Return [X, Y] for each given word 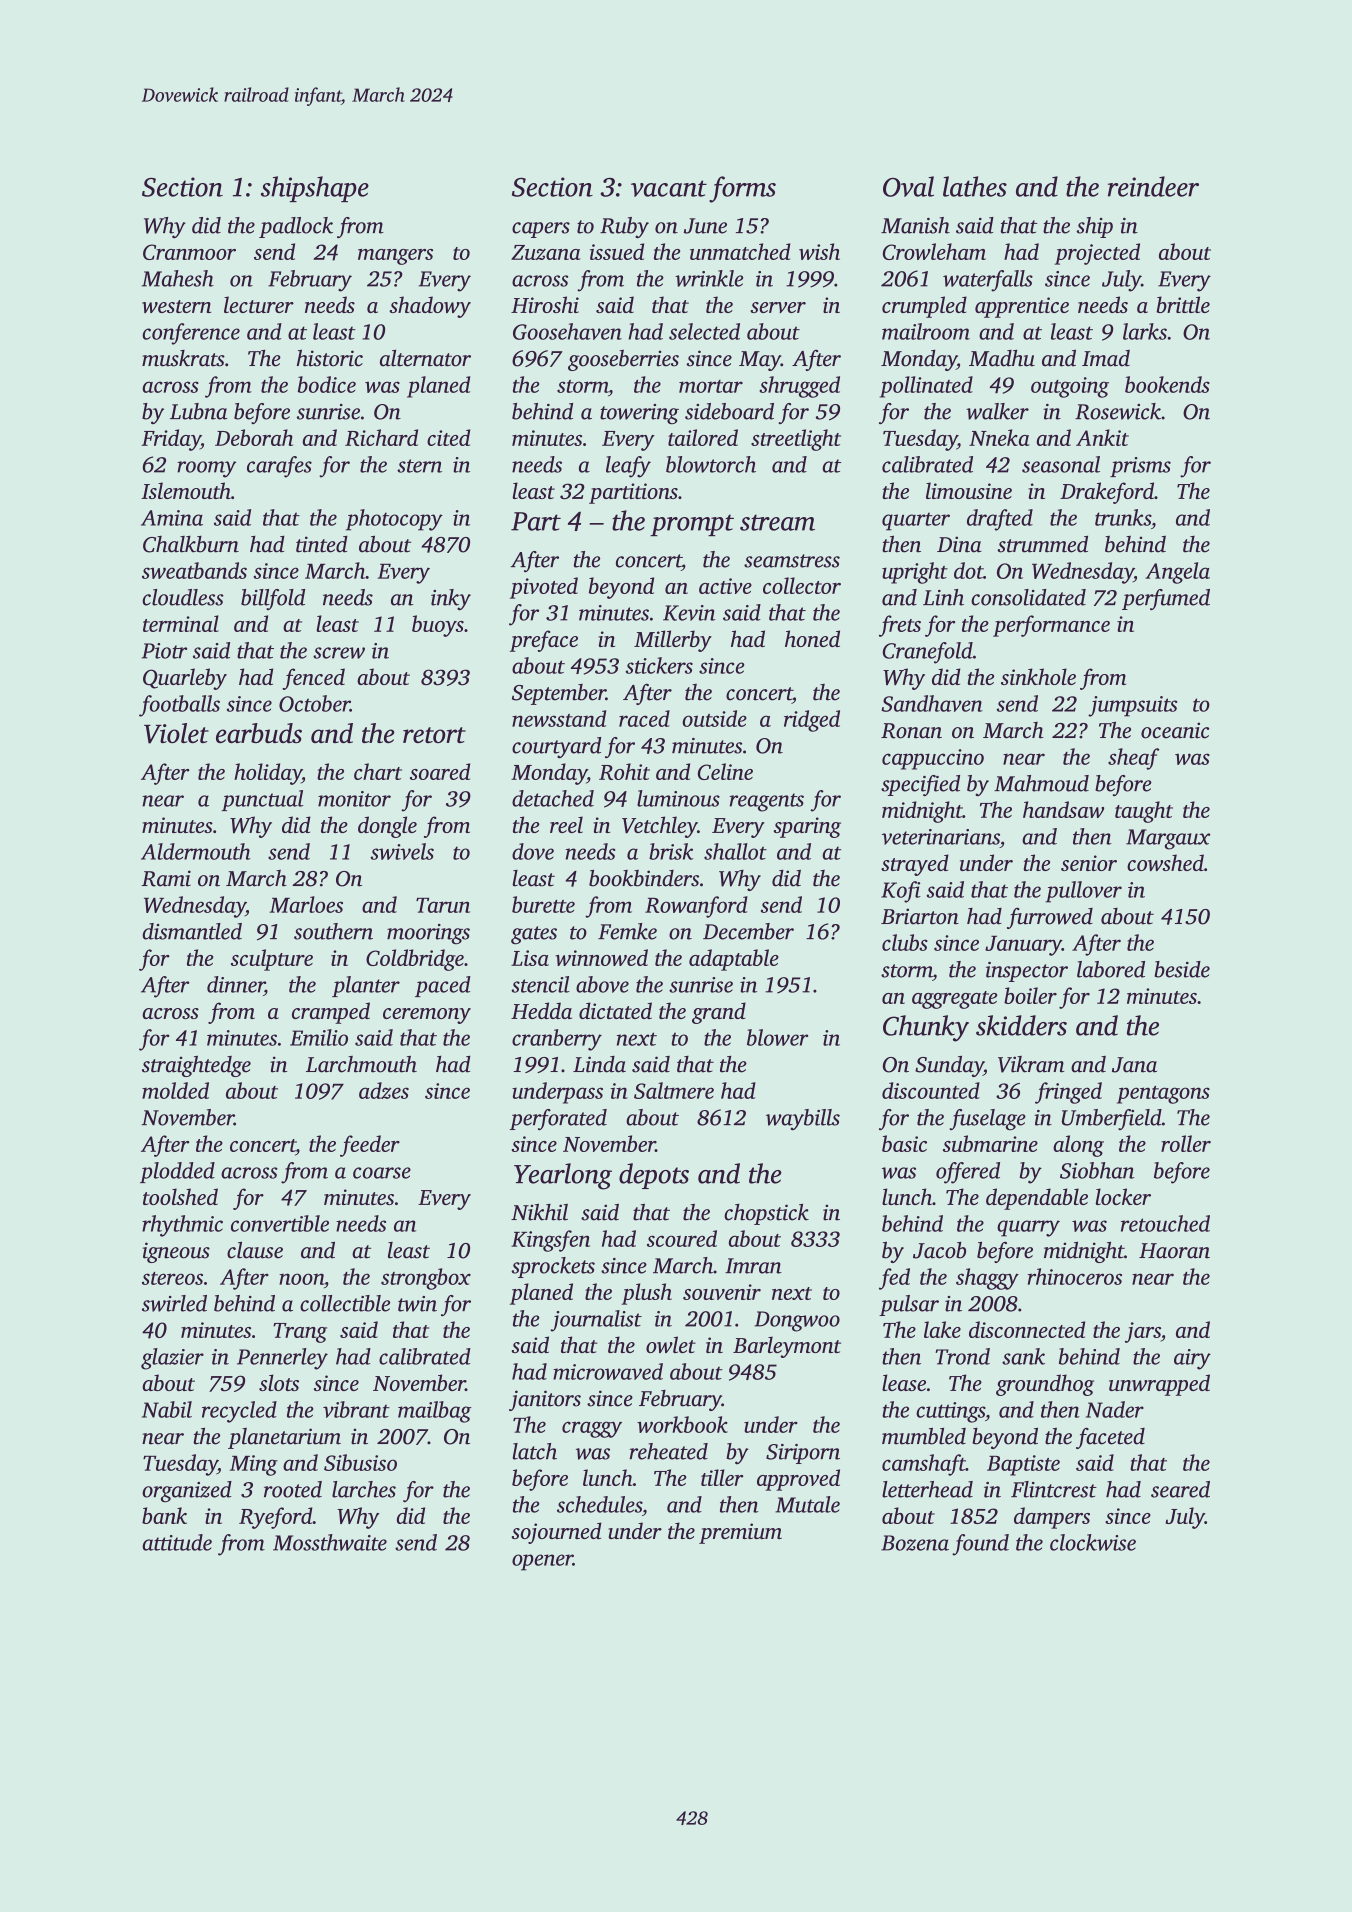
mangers [395, 257]
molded [175, 1090]
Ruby [624, 227]
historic [330, 358]
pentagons [1163, 1095]
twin [417, 1304]
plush [647, 1294]
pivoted [544, 588]
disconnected [1027, 1329]
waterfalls [988, 281]
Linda [599, 1064]
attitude [177, 1542]
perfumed [1166, 599]
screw [339, 653]
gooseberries [623, 360]
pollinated [926, 387]
